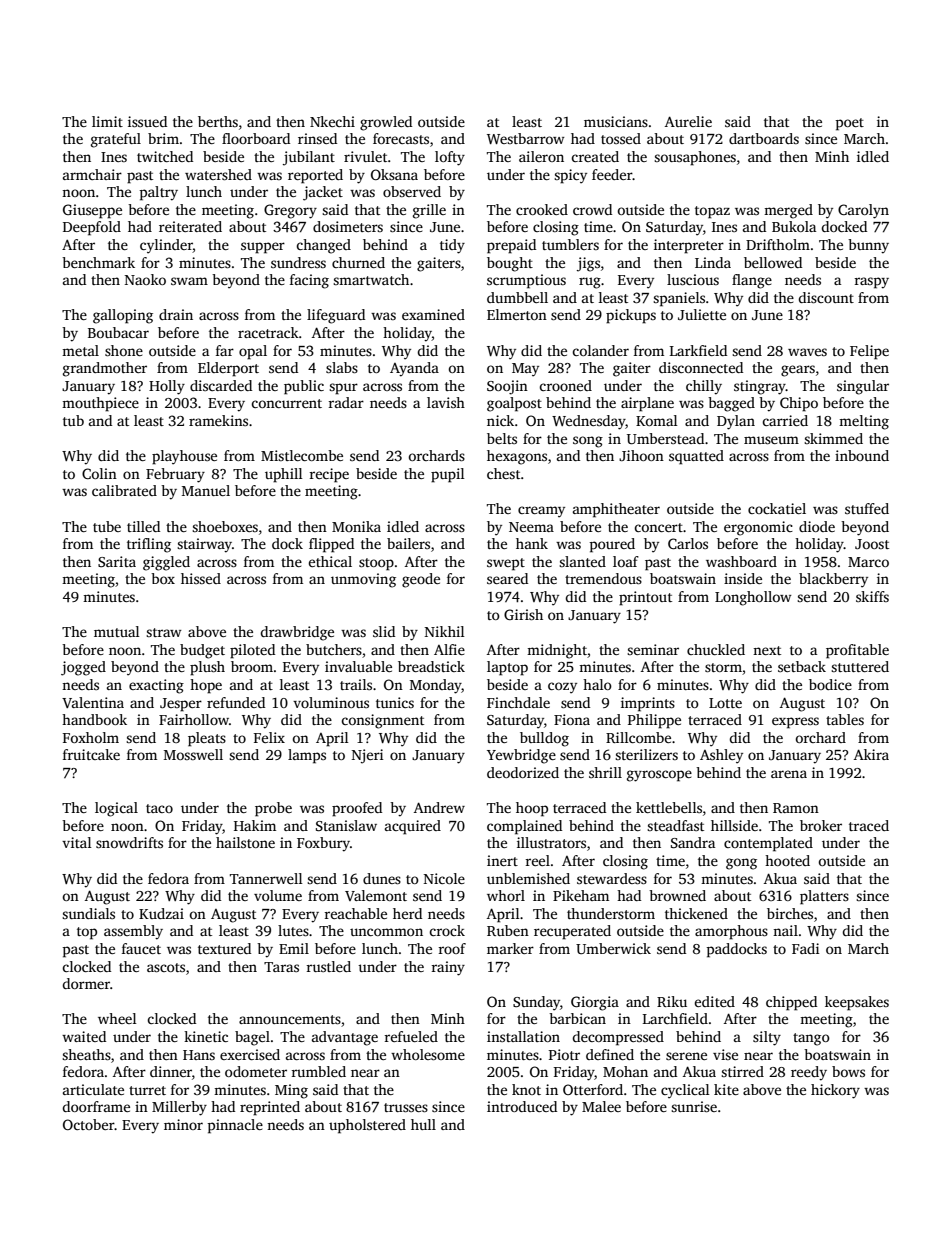 This screenshot has width=952, height=1233. I want to click on inbound, so click(862, 455).
